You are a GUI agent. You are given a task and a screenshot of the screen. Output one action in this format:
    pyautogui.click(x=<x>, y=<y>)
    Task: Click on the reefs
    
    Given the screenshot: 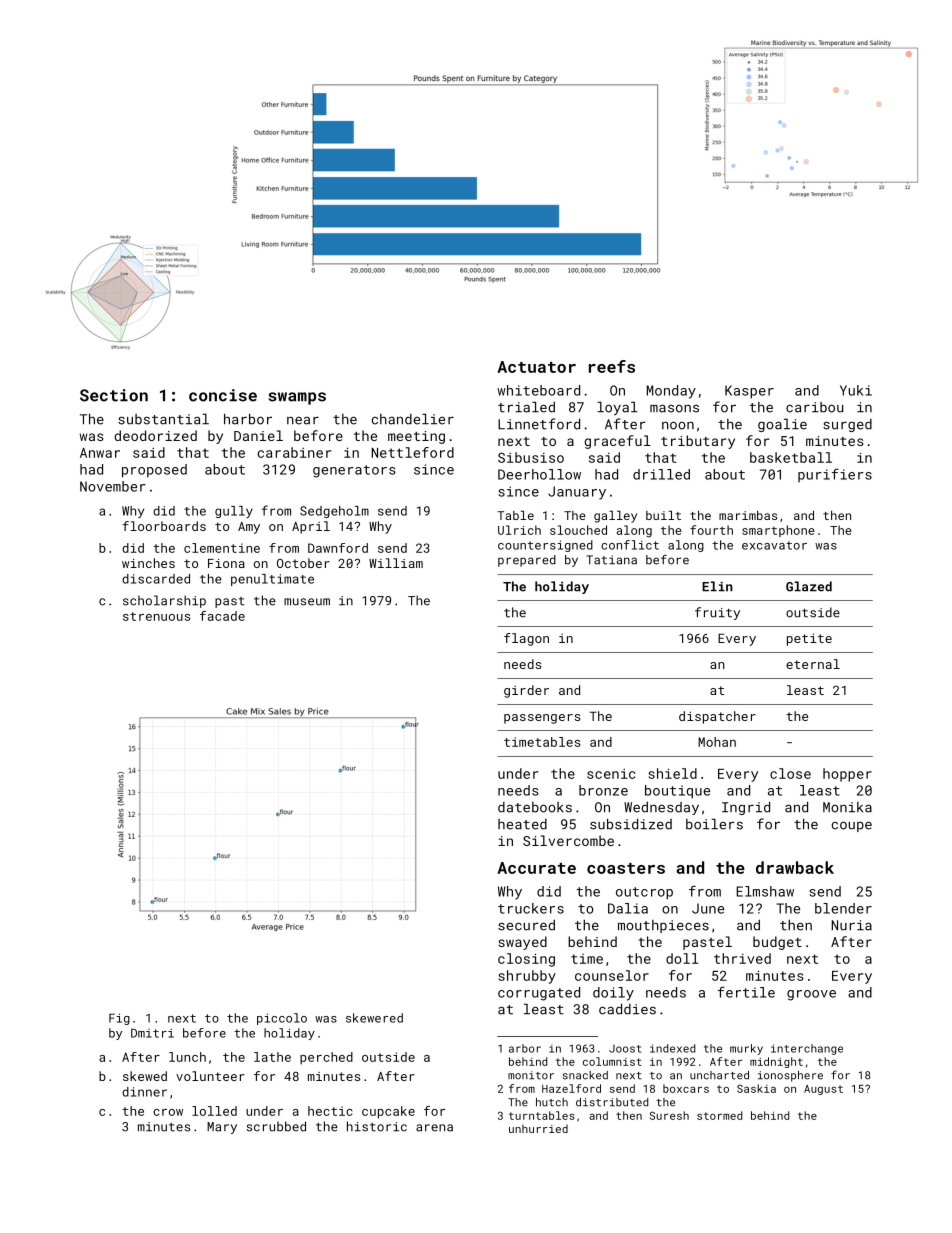 What is the action you would take?
    pyautogui.click(x=612, y=366)
